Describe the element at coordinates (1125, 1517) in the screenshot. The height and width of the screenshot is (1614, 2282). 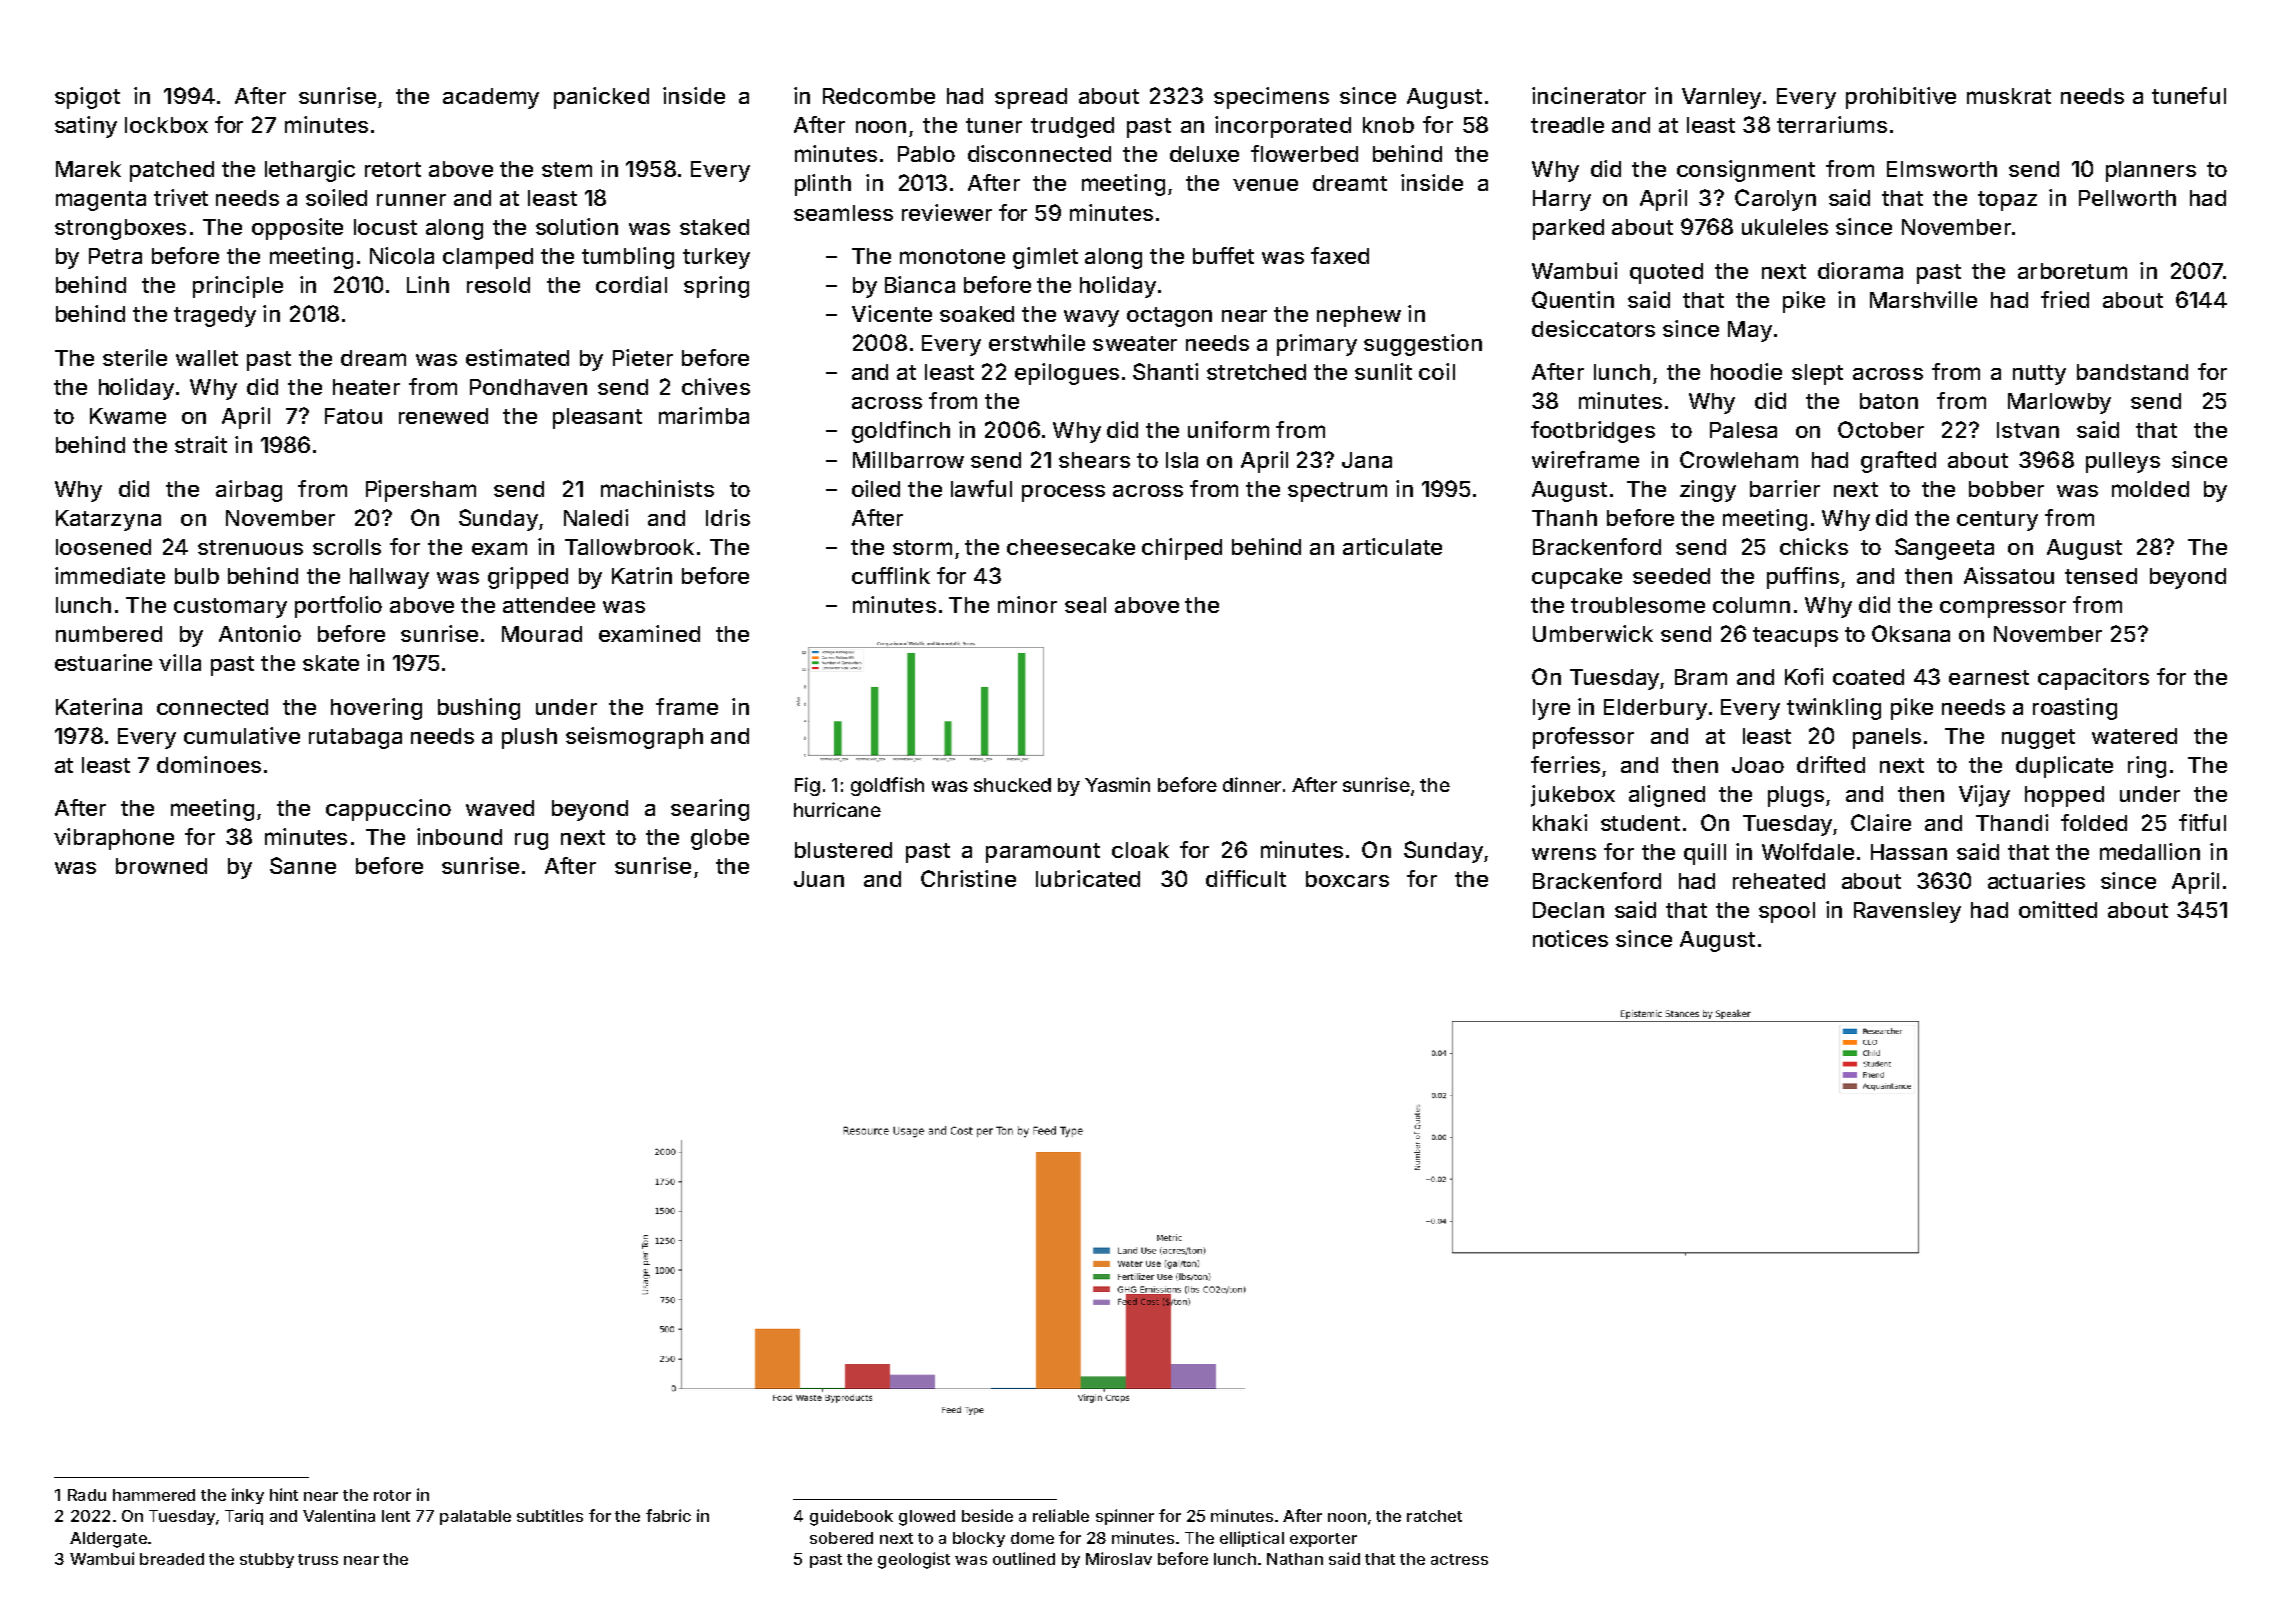
I see `spinner` at that location.
